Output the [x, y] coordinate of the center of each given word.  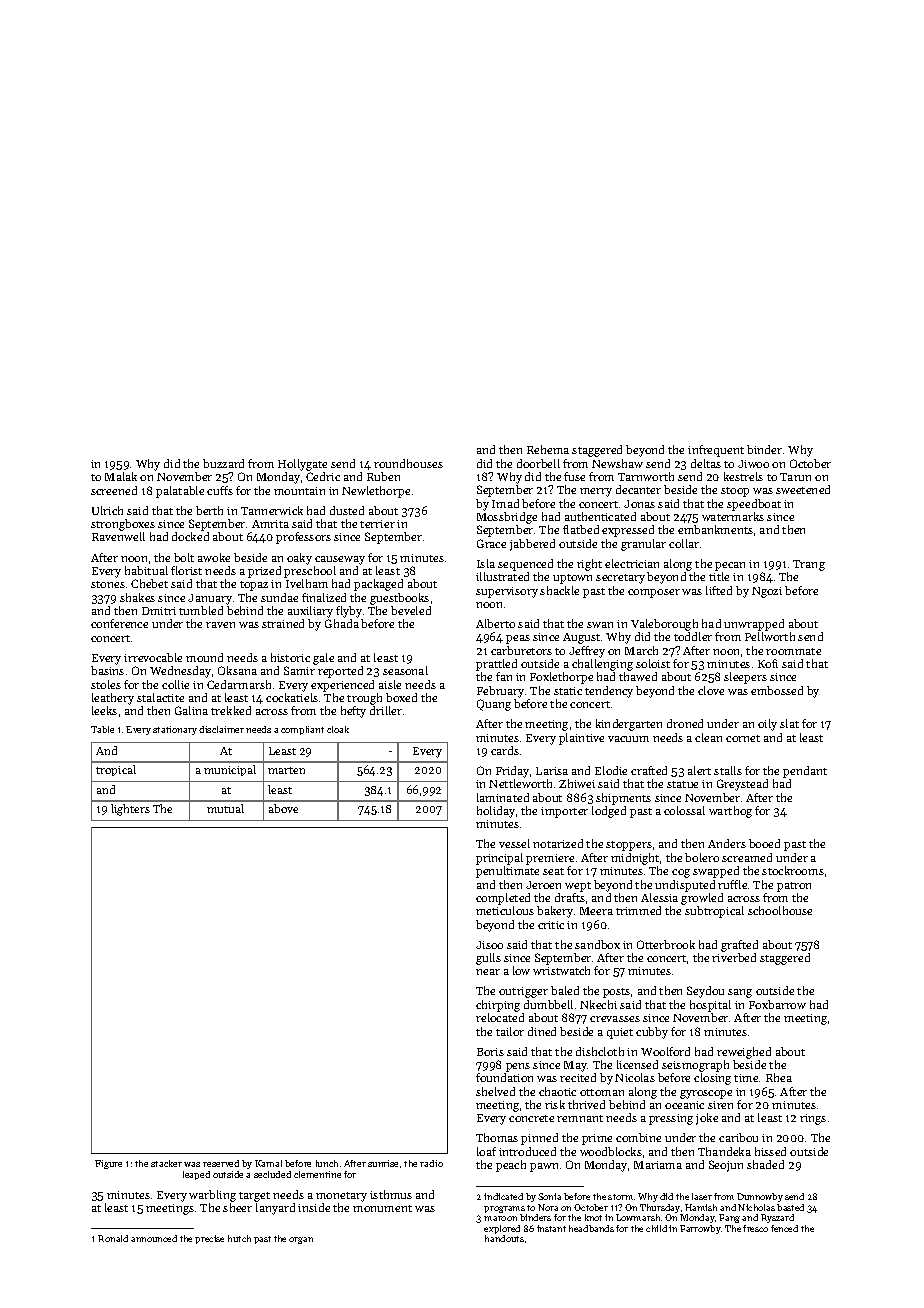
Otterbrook [666, 944]
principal [499, 859]
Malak [121, 476]
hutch [239, 1238]
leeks [104, 710]
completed [503, 899]
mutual [225, 808]
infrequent [716, 451]
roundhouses [408, 463]
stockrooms [793, 870]
